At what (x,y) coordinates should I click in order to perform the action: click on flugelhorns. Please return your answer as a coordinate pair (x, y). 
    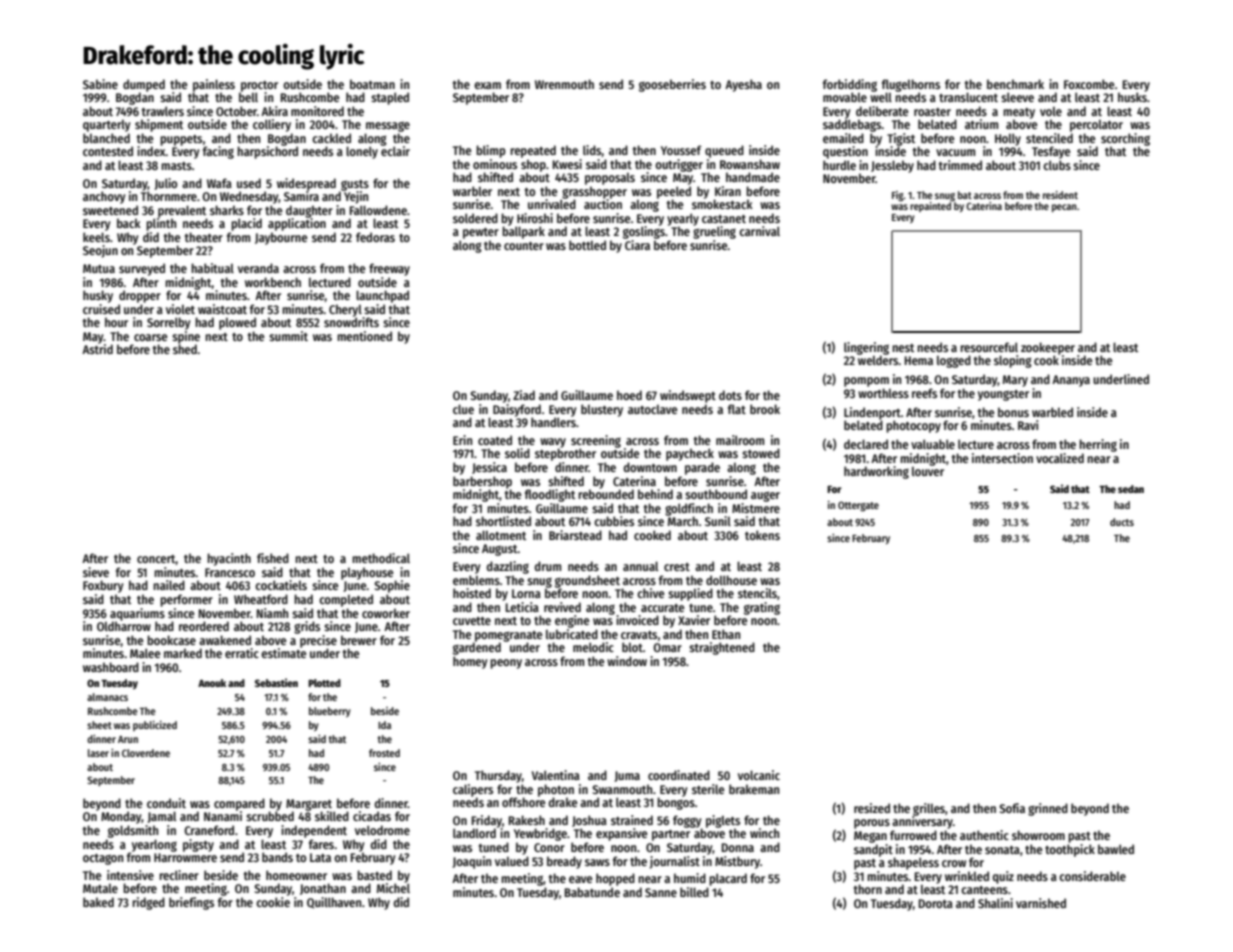
    Looking at the image, I should click on (911, 85).
